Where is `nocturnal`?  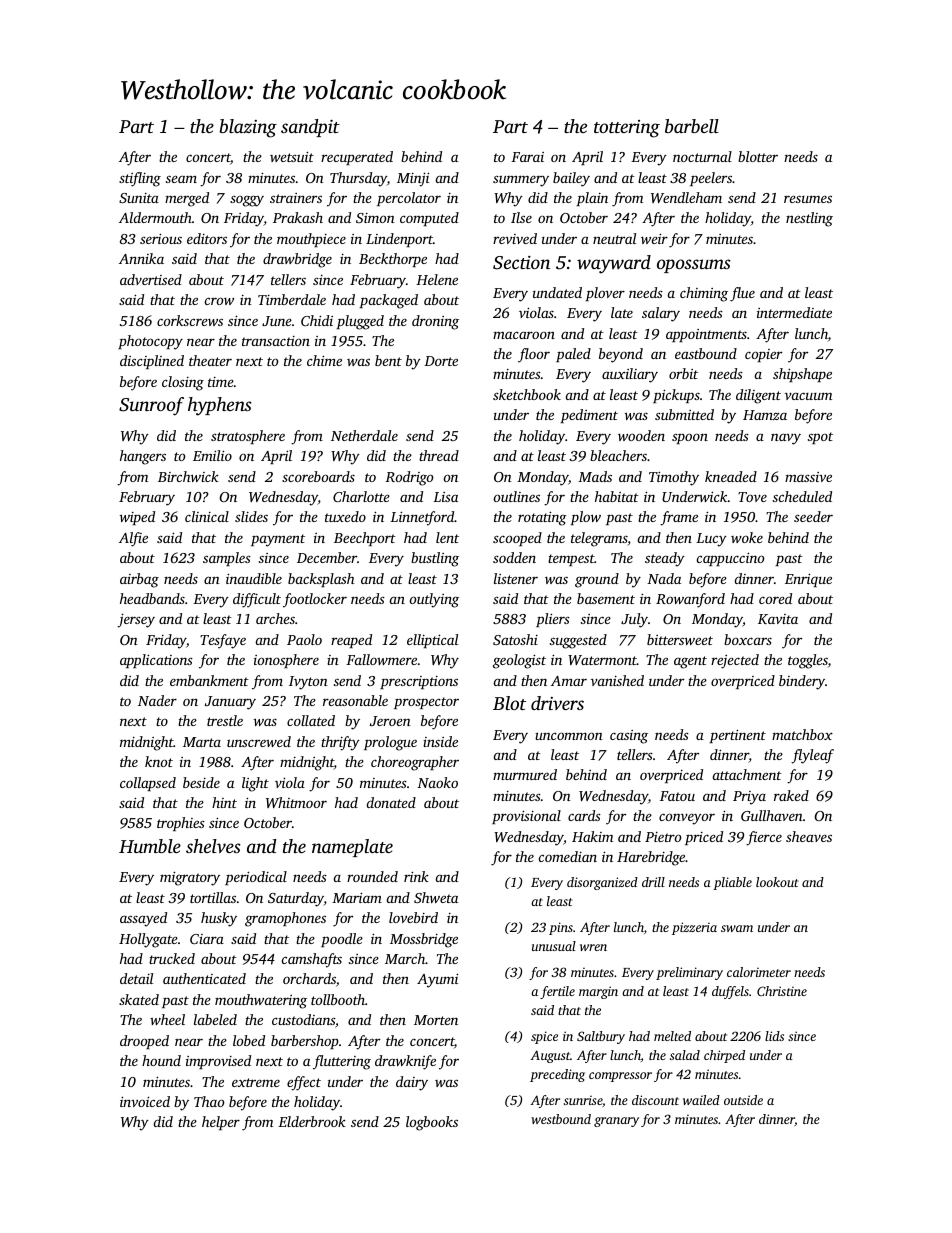
nocturnal is located at coordinates (702, 156).
